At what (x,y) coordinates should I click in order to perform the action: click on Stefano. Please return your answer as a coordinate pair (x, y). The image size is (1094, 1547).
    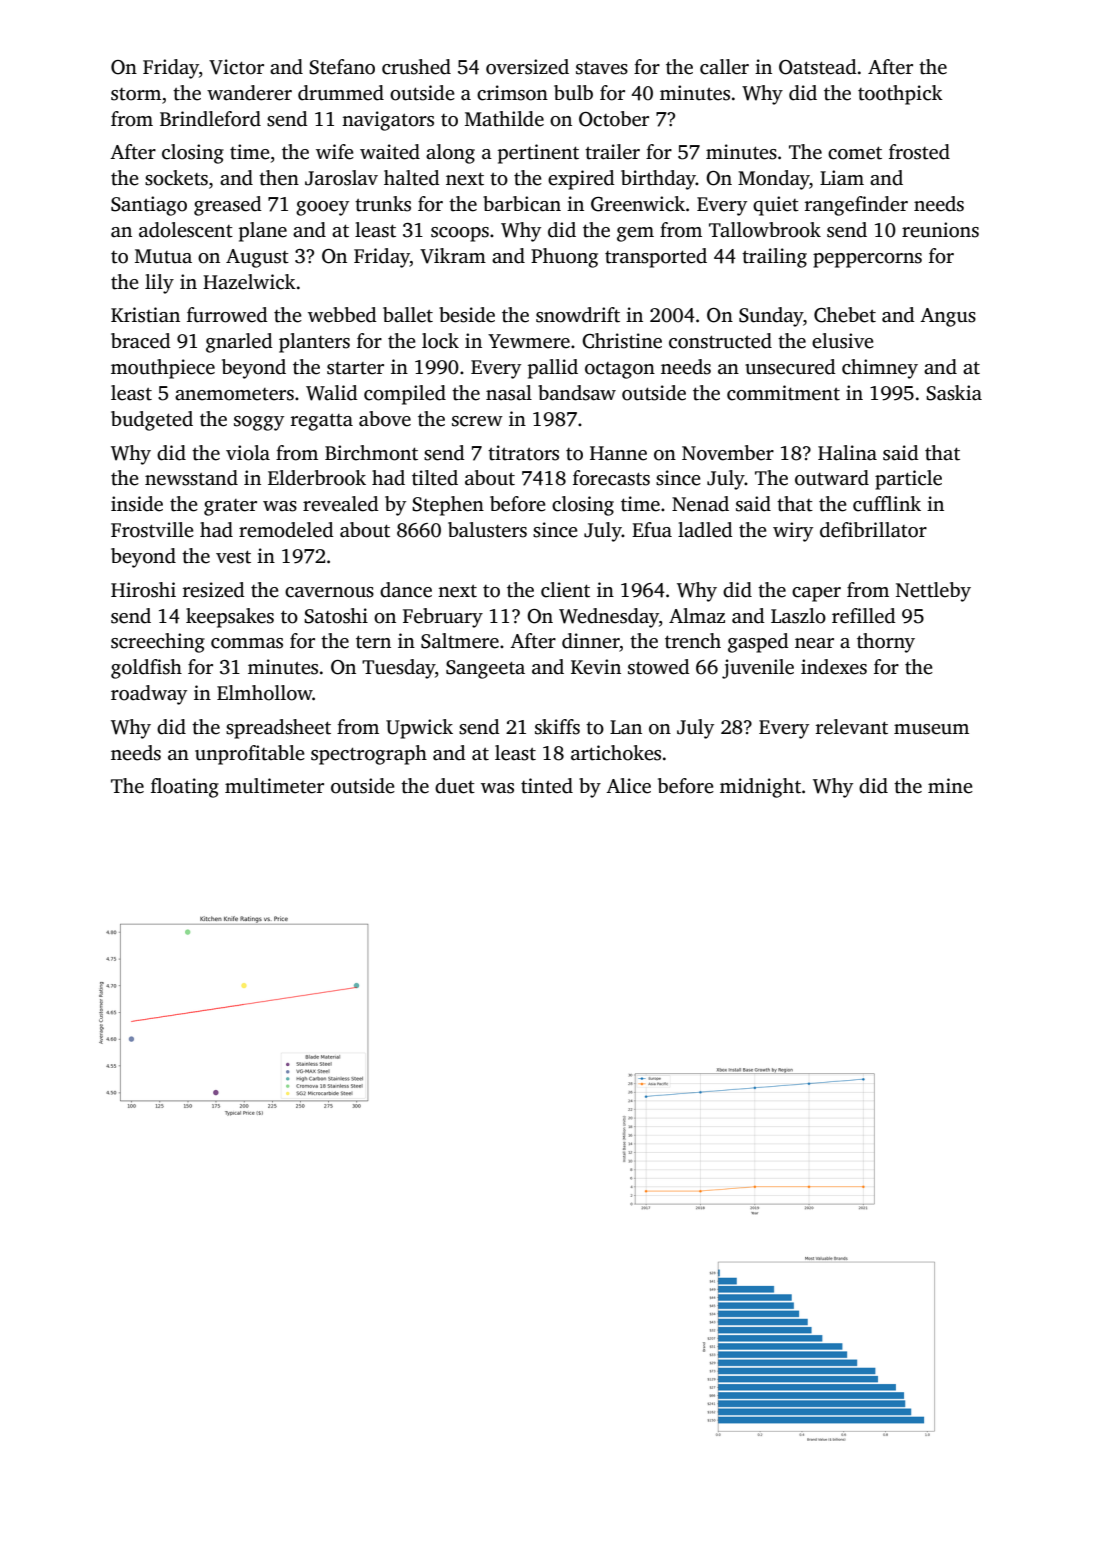
    Looking at the image, I should click on (342, 67).
